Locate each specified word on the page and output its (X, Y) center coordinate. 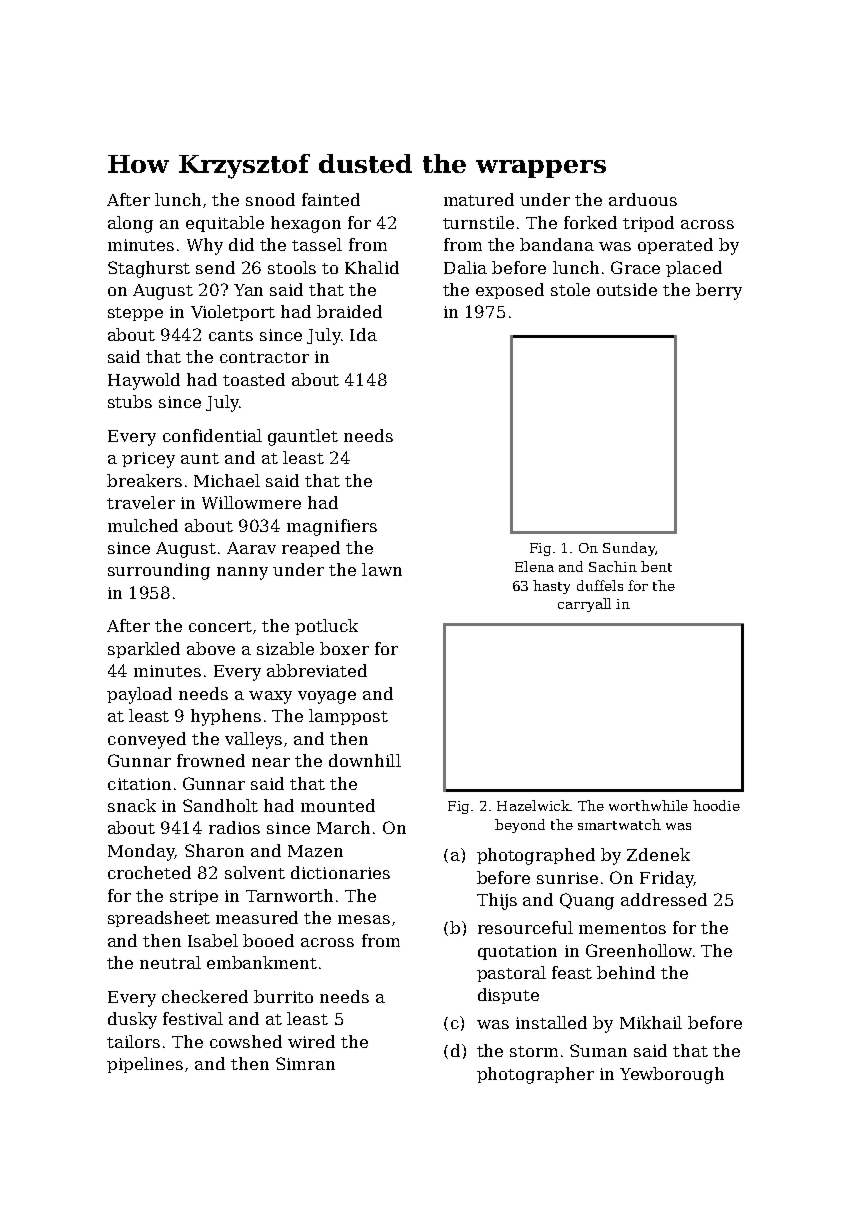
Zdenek (658, 854)
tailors (133, 1041)
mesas (364, 919)
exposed (510, 291)
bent (656, 566)
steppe (135, 314)
